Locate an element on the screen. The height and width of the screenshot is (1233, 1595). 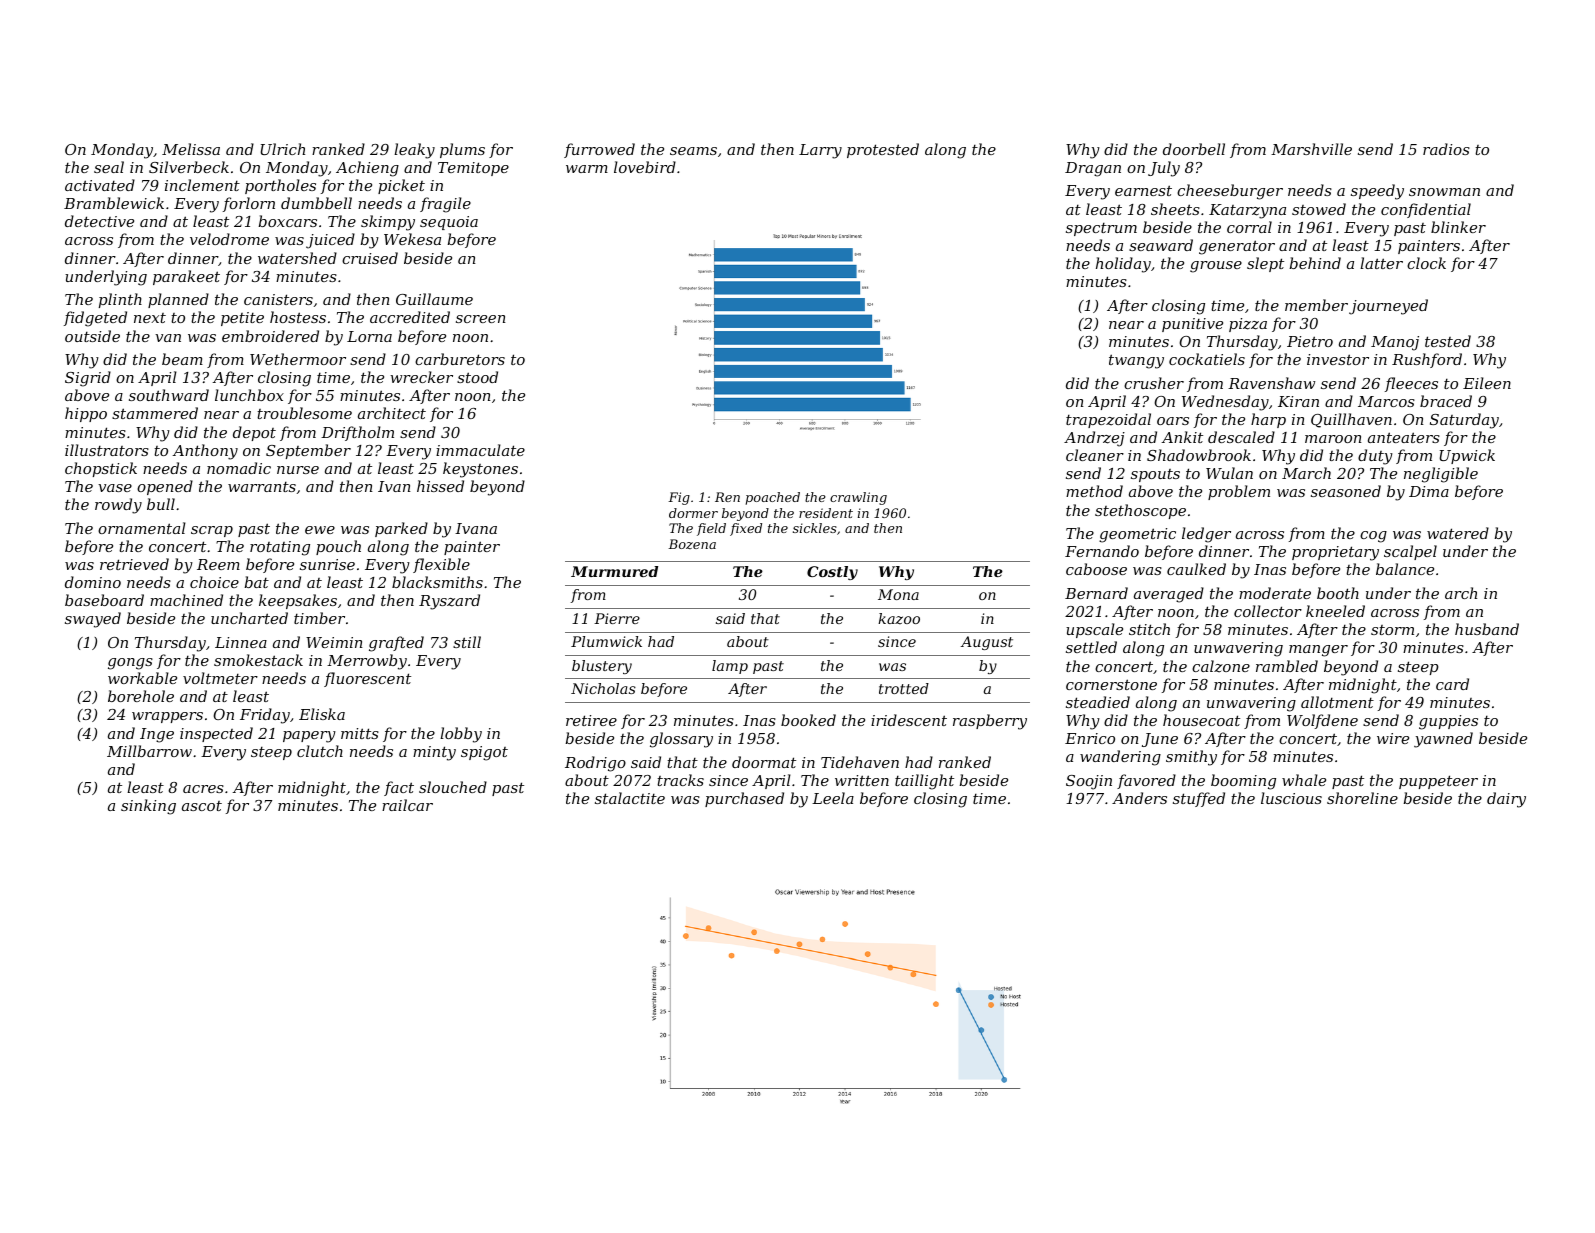
domino is located at coordinates (93, 582).
